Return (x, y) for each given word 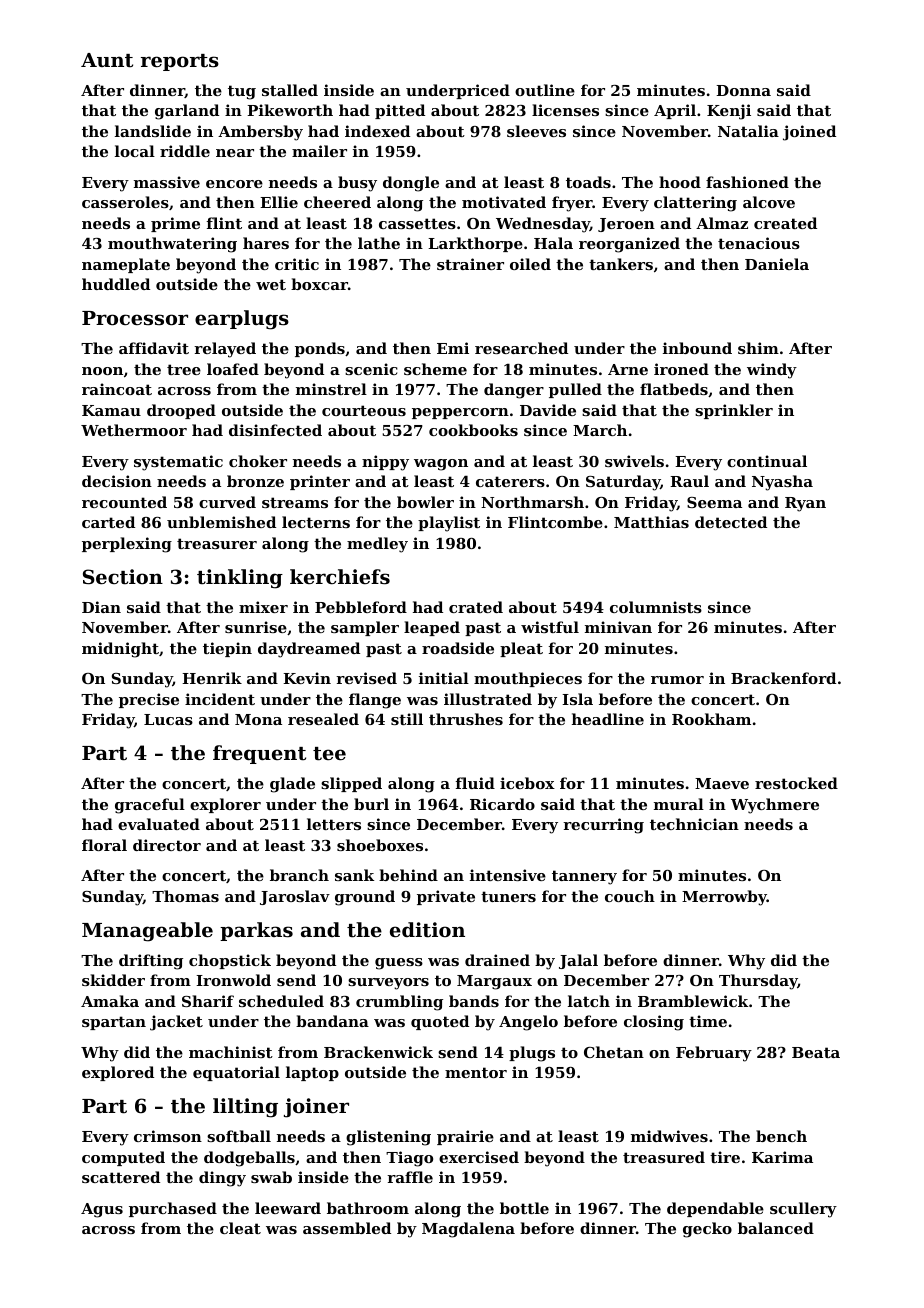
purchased (173, 1209)
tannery (584, 877)
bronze (255, 481)
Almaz (722, 223)
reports (180, 62)
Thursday (758, 982)
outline (545, 90)
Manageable (147, 932)
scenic (371, 369)
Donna (743, 90)
